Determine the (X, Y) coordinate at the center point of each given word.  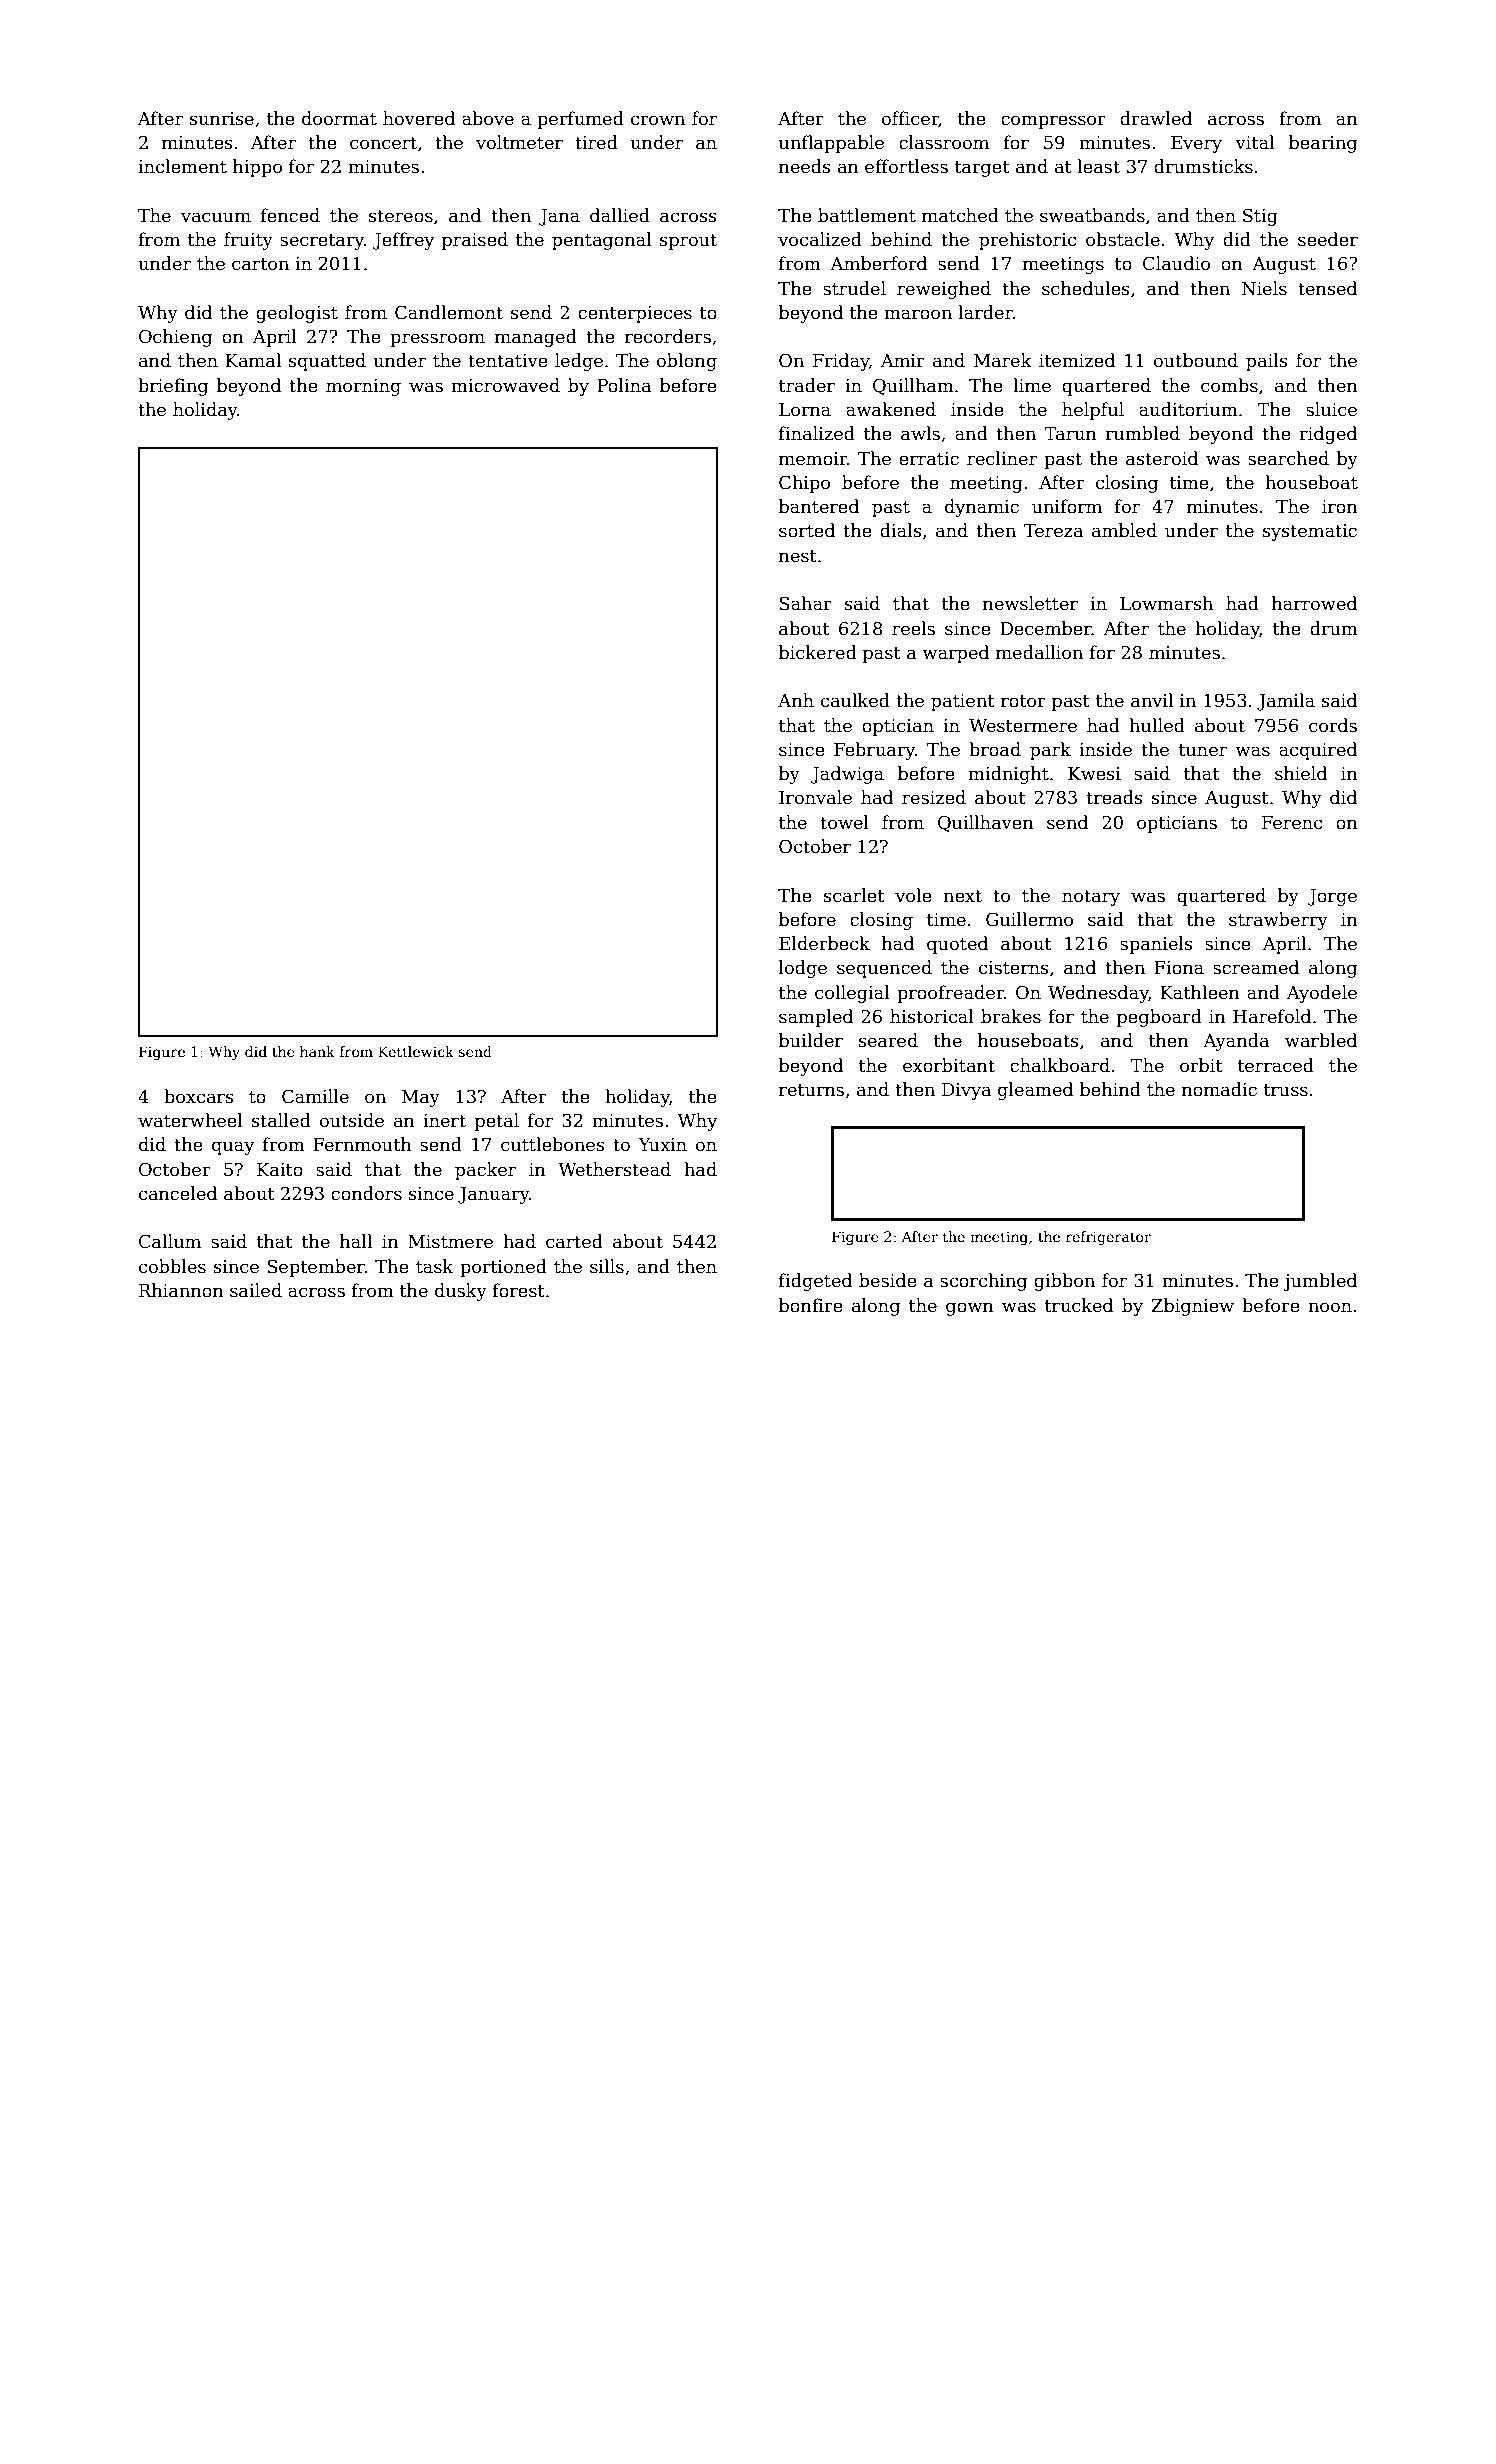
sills (607, 1266)
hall (356, 1241)
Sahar (806, 603)
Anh (796, 700)
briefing (173, 387)
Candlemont (449, 312)
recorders (668, 336)
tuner (1203, 750)
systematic (1310, 532)
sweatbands (1092, 215)
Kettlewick (416, 1051)
